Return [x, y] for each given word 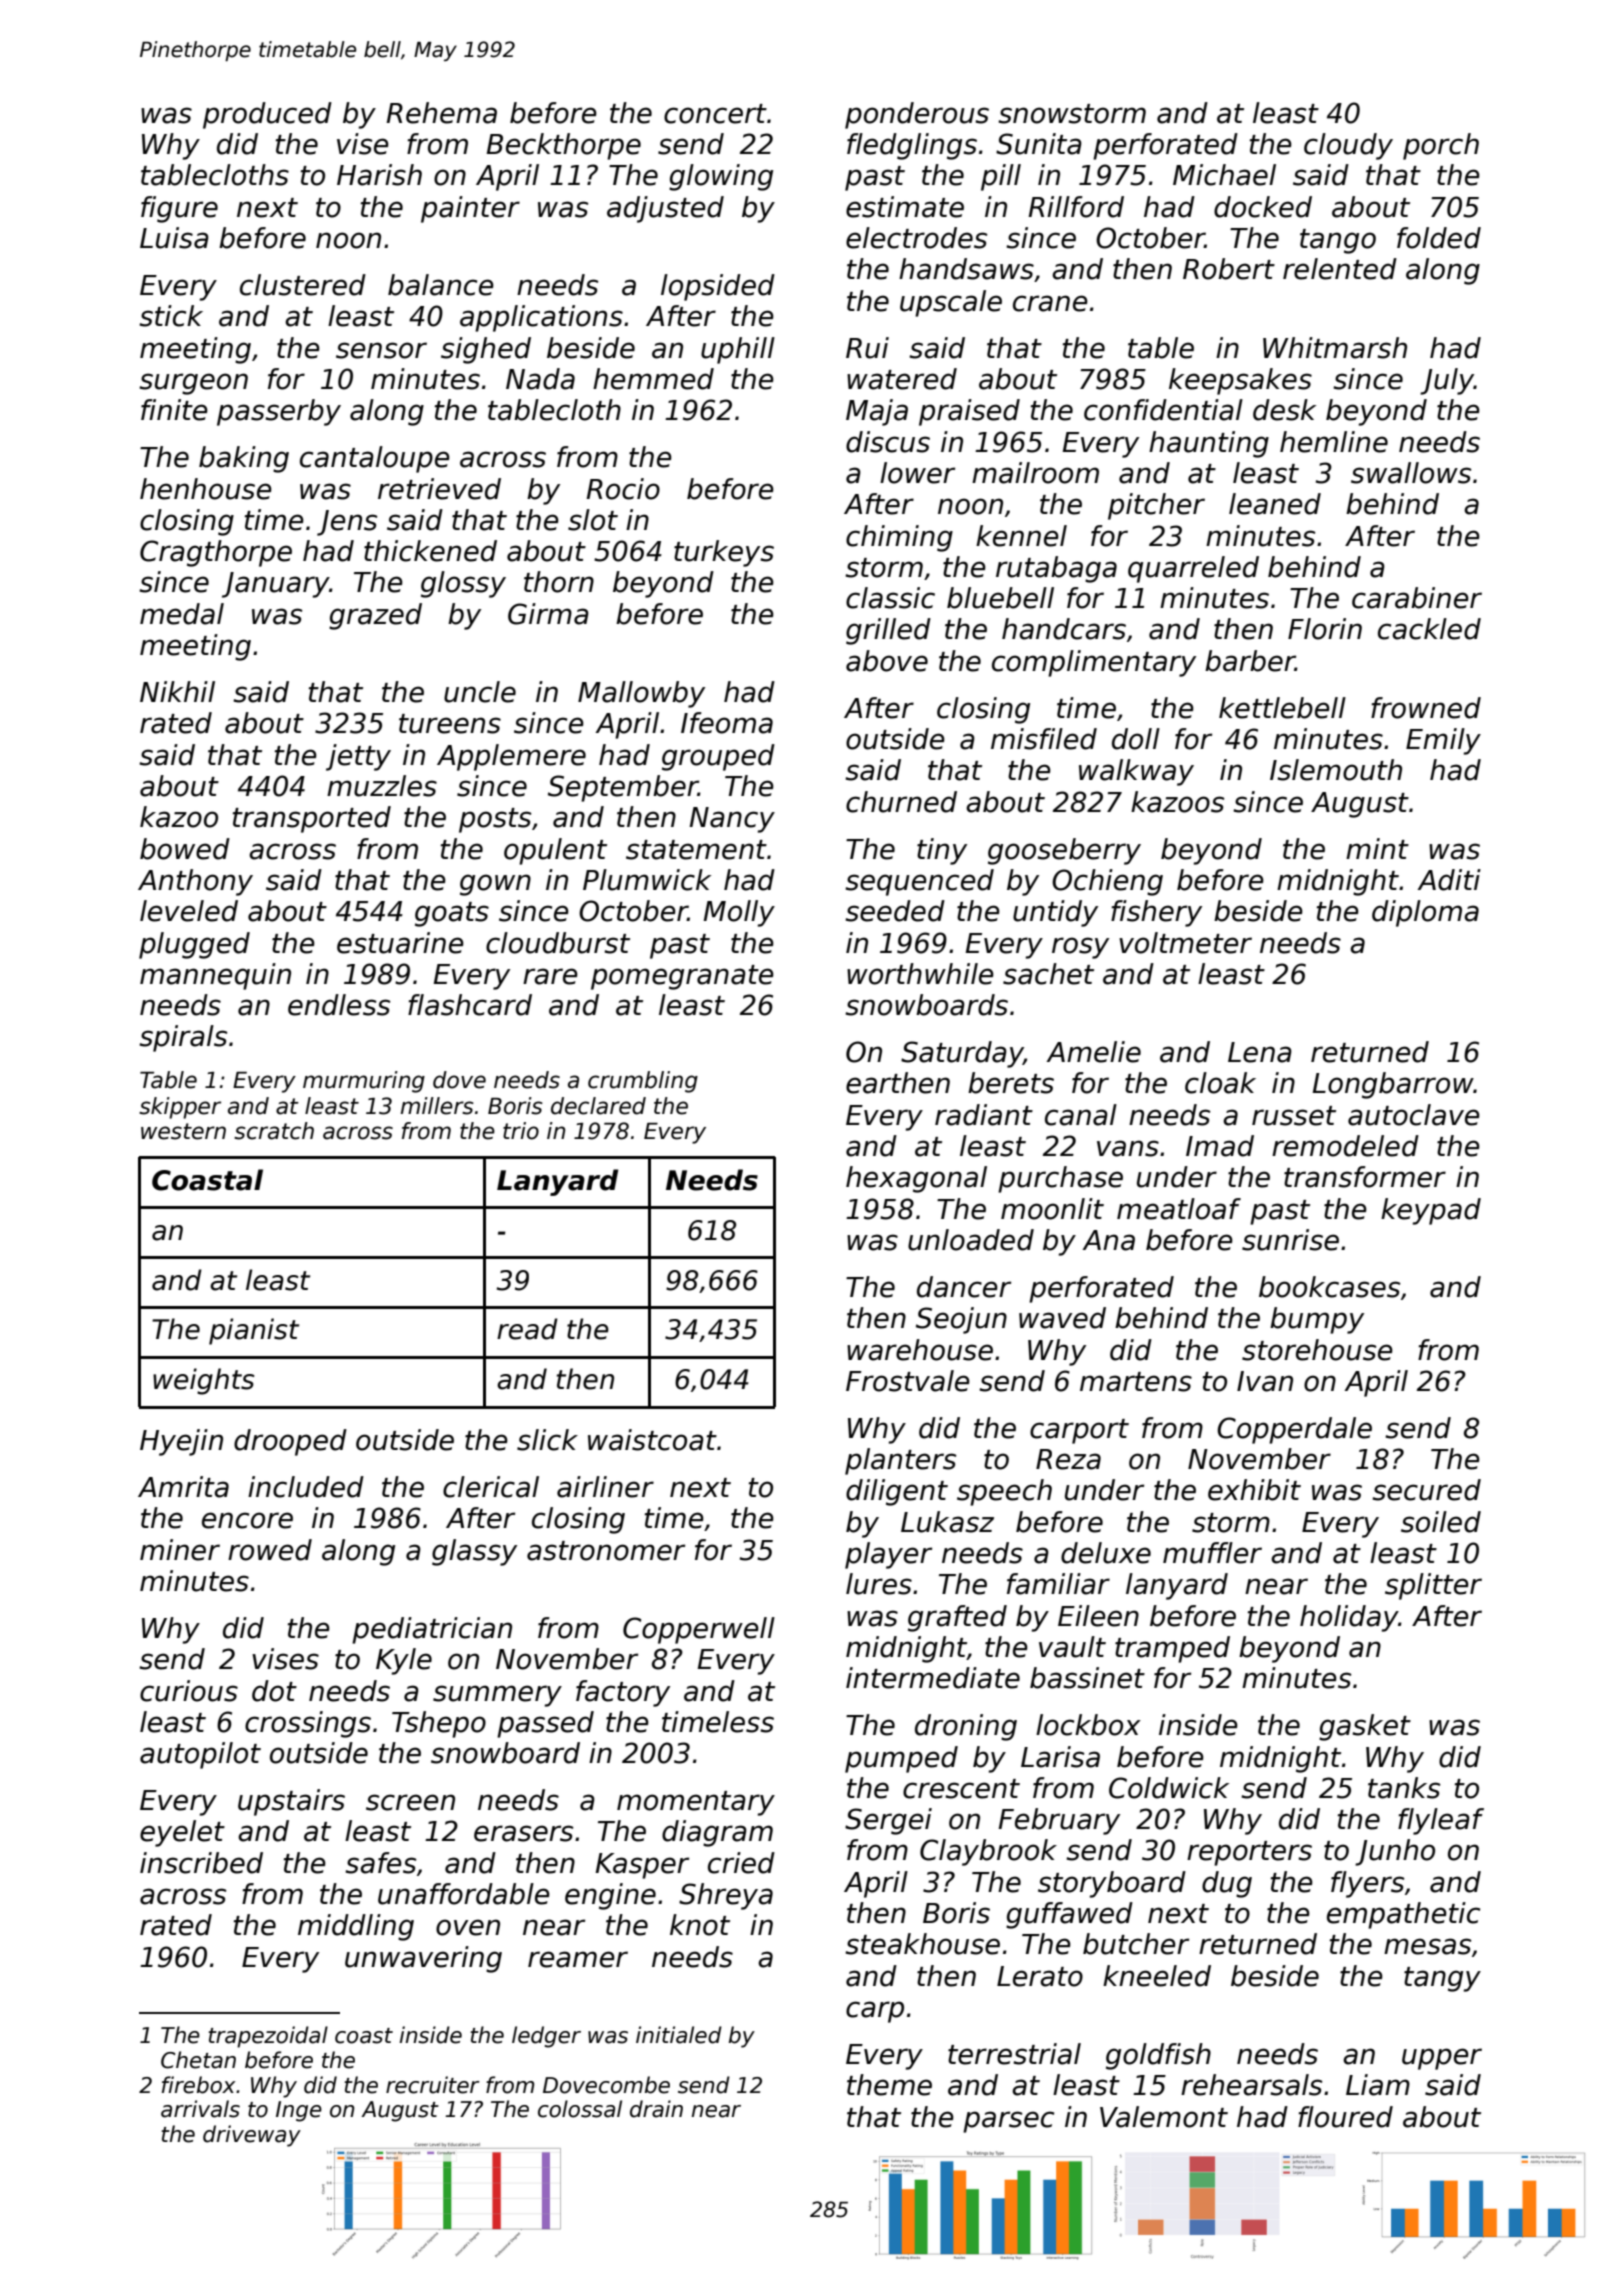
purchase [1060, 1179]
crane [1050, 303]
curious [189, 1691]
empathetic [1403, 1915]
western [183, 1131]
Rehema [441, 113]
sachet [1048, 974]
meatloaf [1179, 1209]
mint [1377, 848]
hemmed [653, 379]
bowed [185, 849]
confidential [1163, 410]
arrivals [200, 2109]
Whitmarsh [1335, 348]
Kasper [642, 1866]
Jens [347, 523]
